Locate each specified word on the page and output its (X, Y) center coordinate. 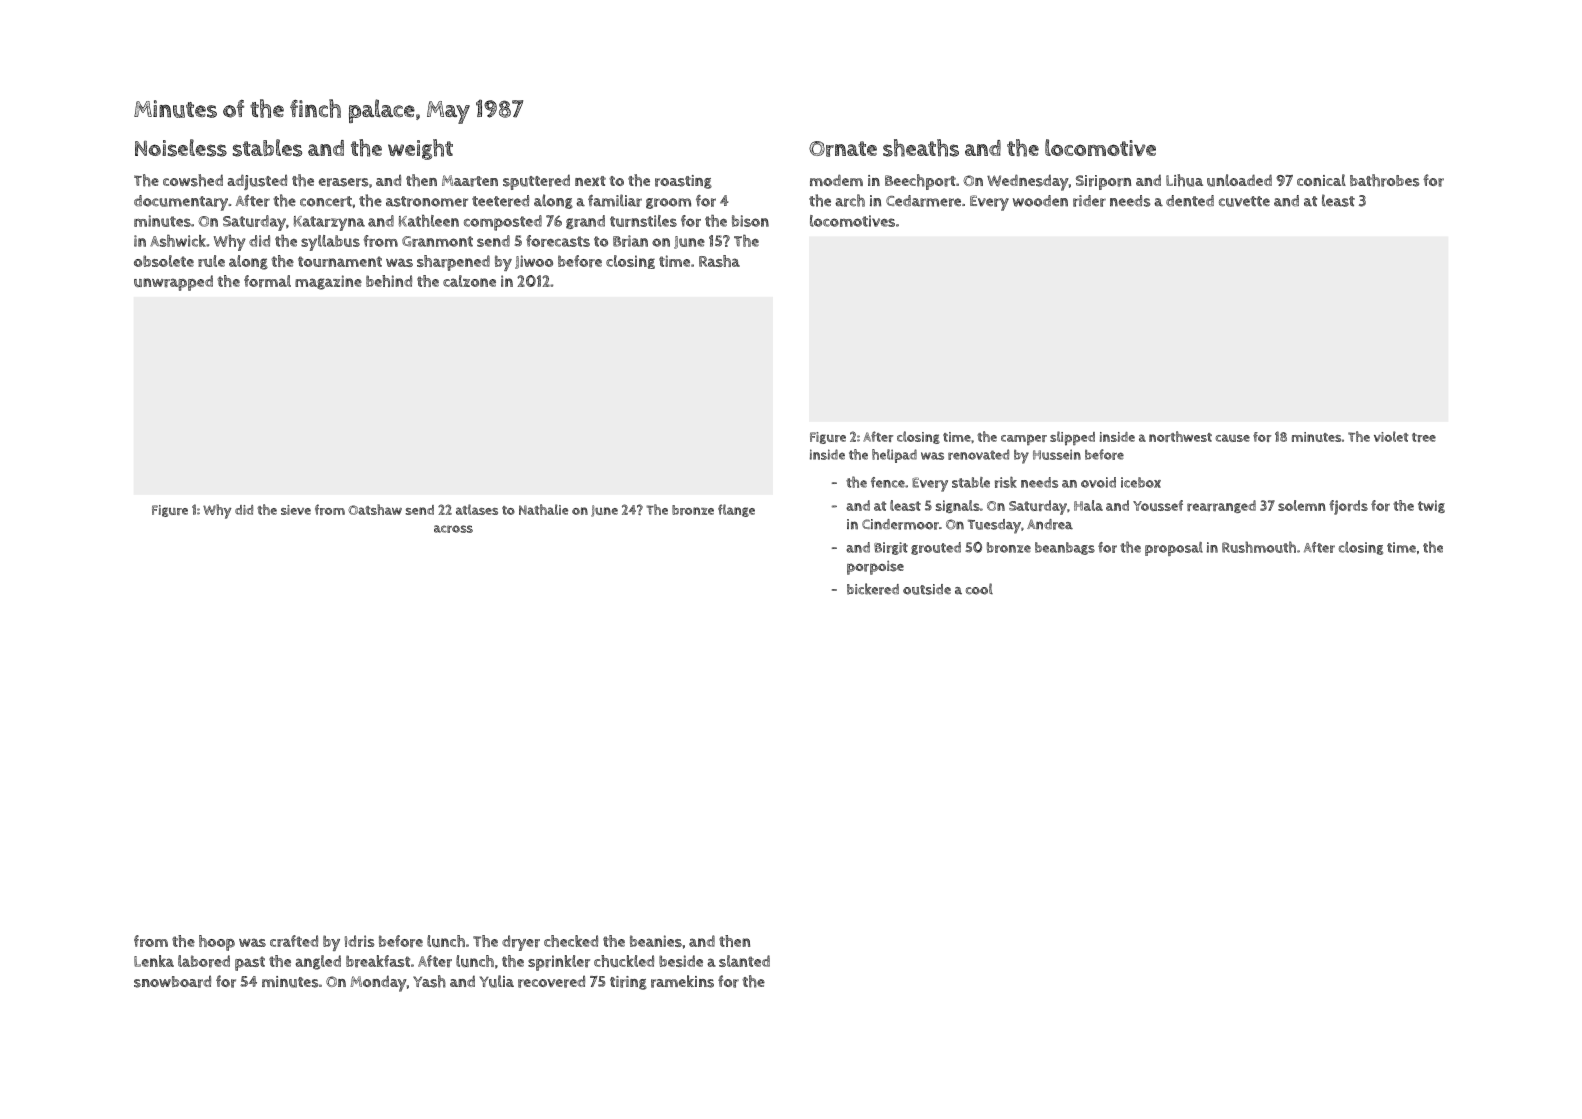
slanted (744, 961)
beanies (656, 941)
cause (1232, 438)
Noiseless (181, 148)
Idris (359, 941)
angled (318, 962)
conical (1321, 180)
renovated (978, 454)
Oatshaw (375, 509)
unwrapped (173, 283)
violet (1391, 436)
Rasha (719, 261)
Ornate (843, 149)
